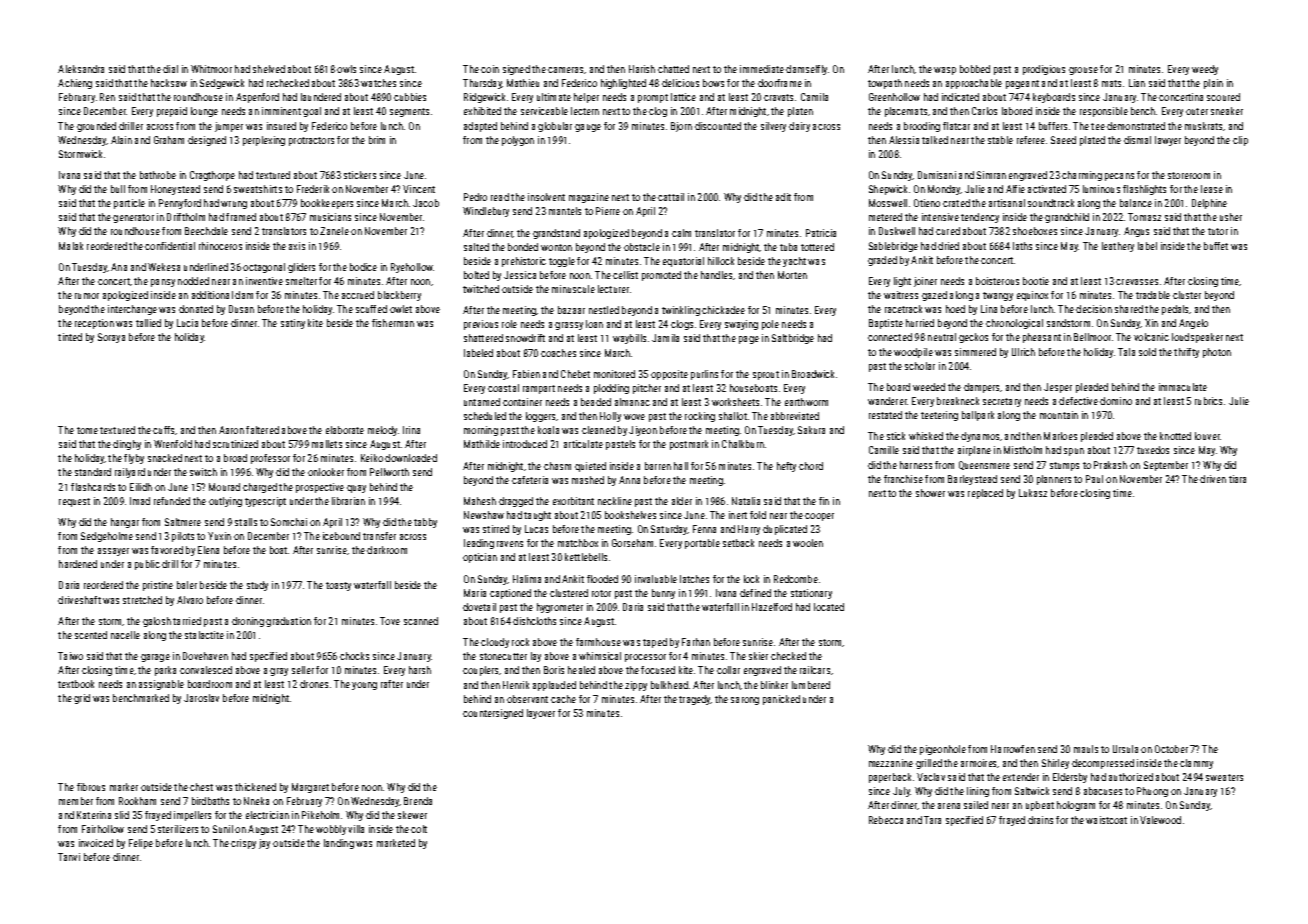 The height and width of the screenshot is (924, 1308). Describe the element at coordinates (124, 787) in the screenshot. I see `marker` at that location.
